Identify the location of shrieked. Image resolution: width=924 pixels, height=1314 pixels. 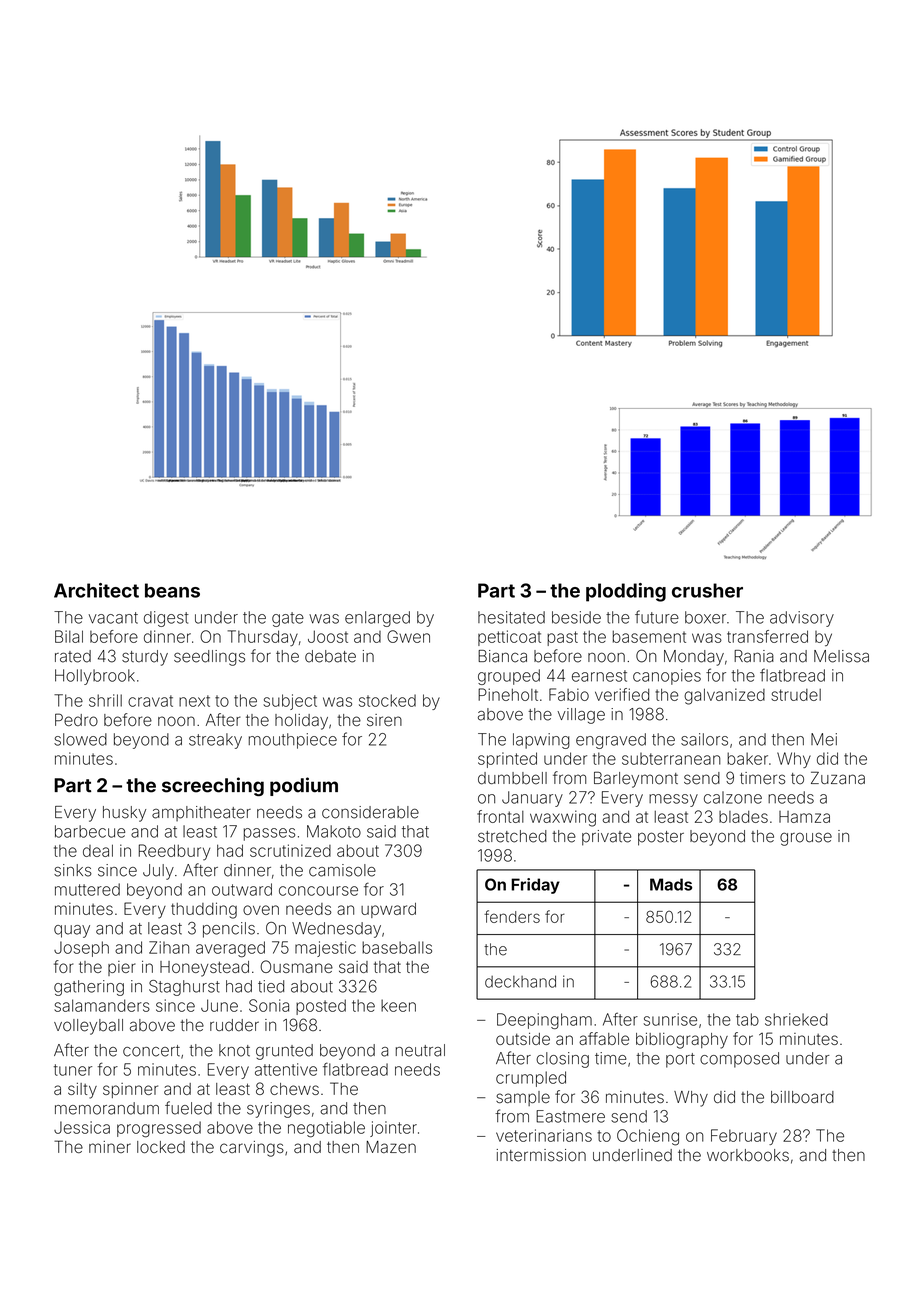
(796, 1019).
